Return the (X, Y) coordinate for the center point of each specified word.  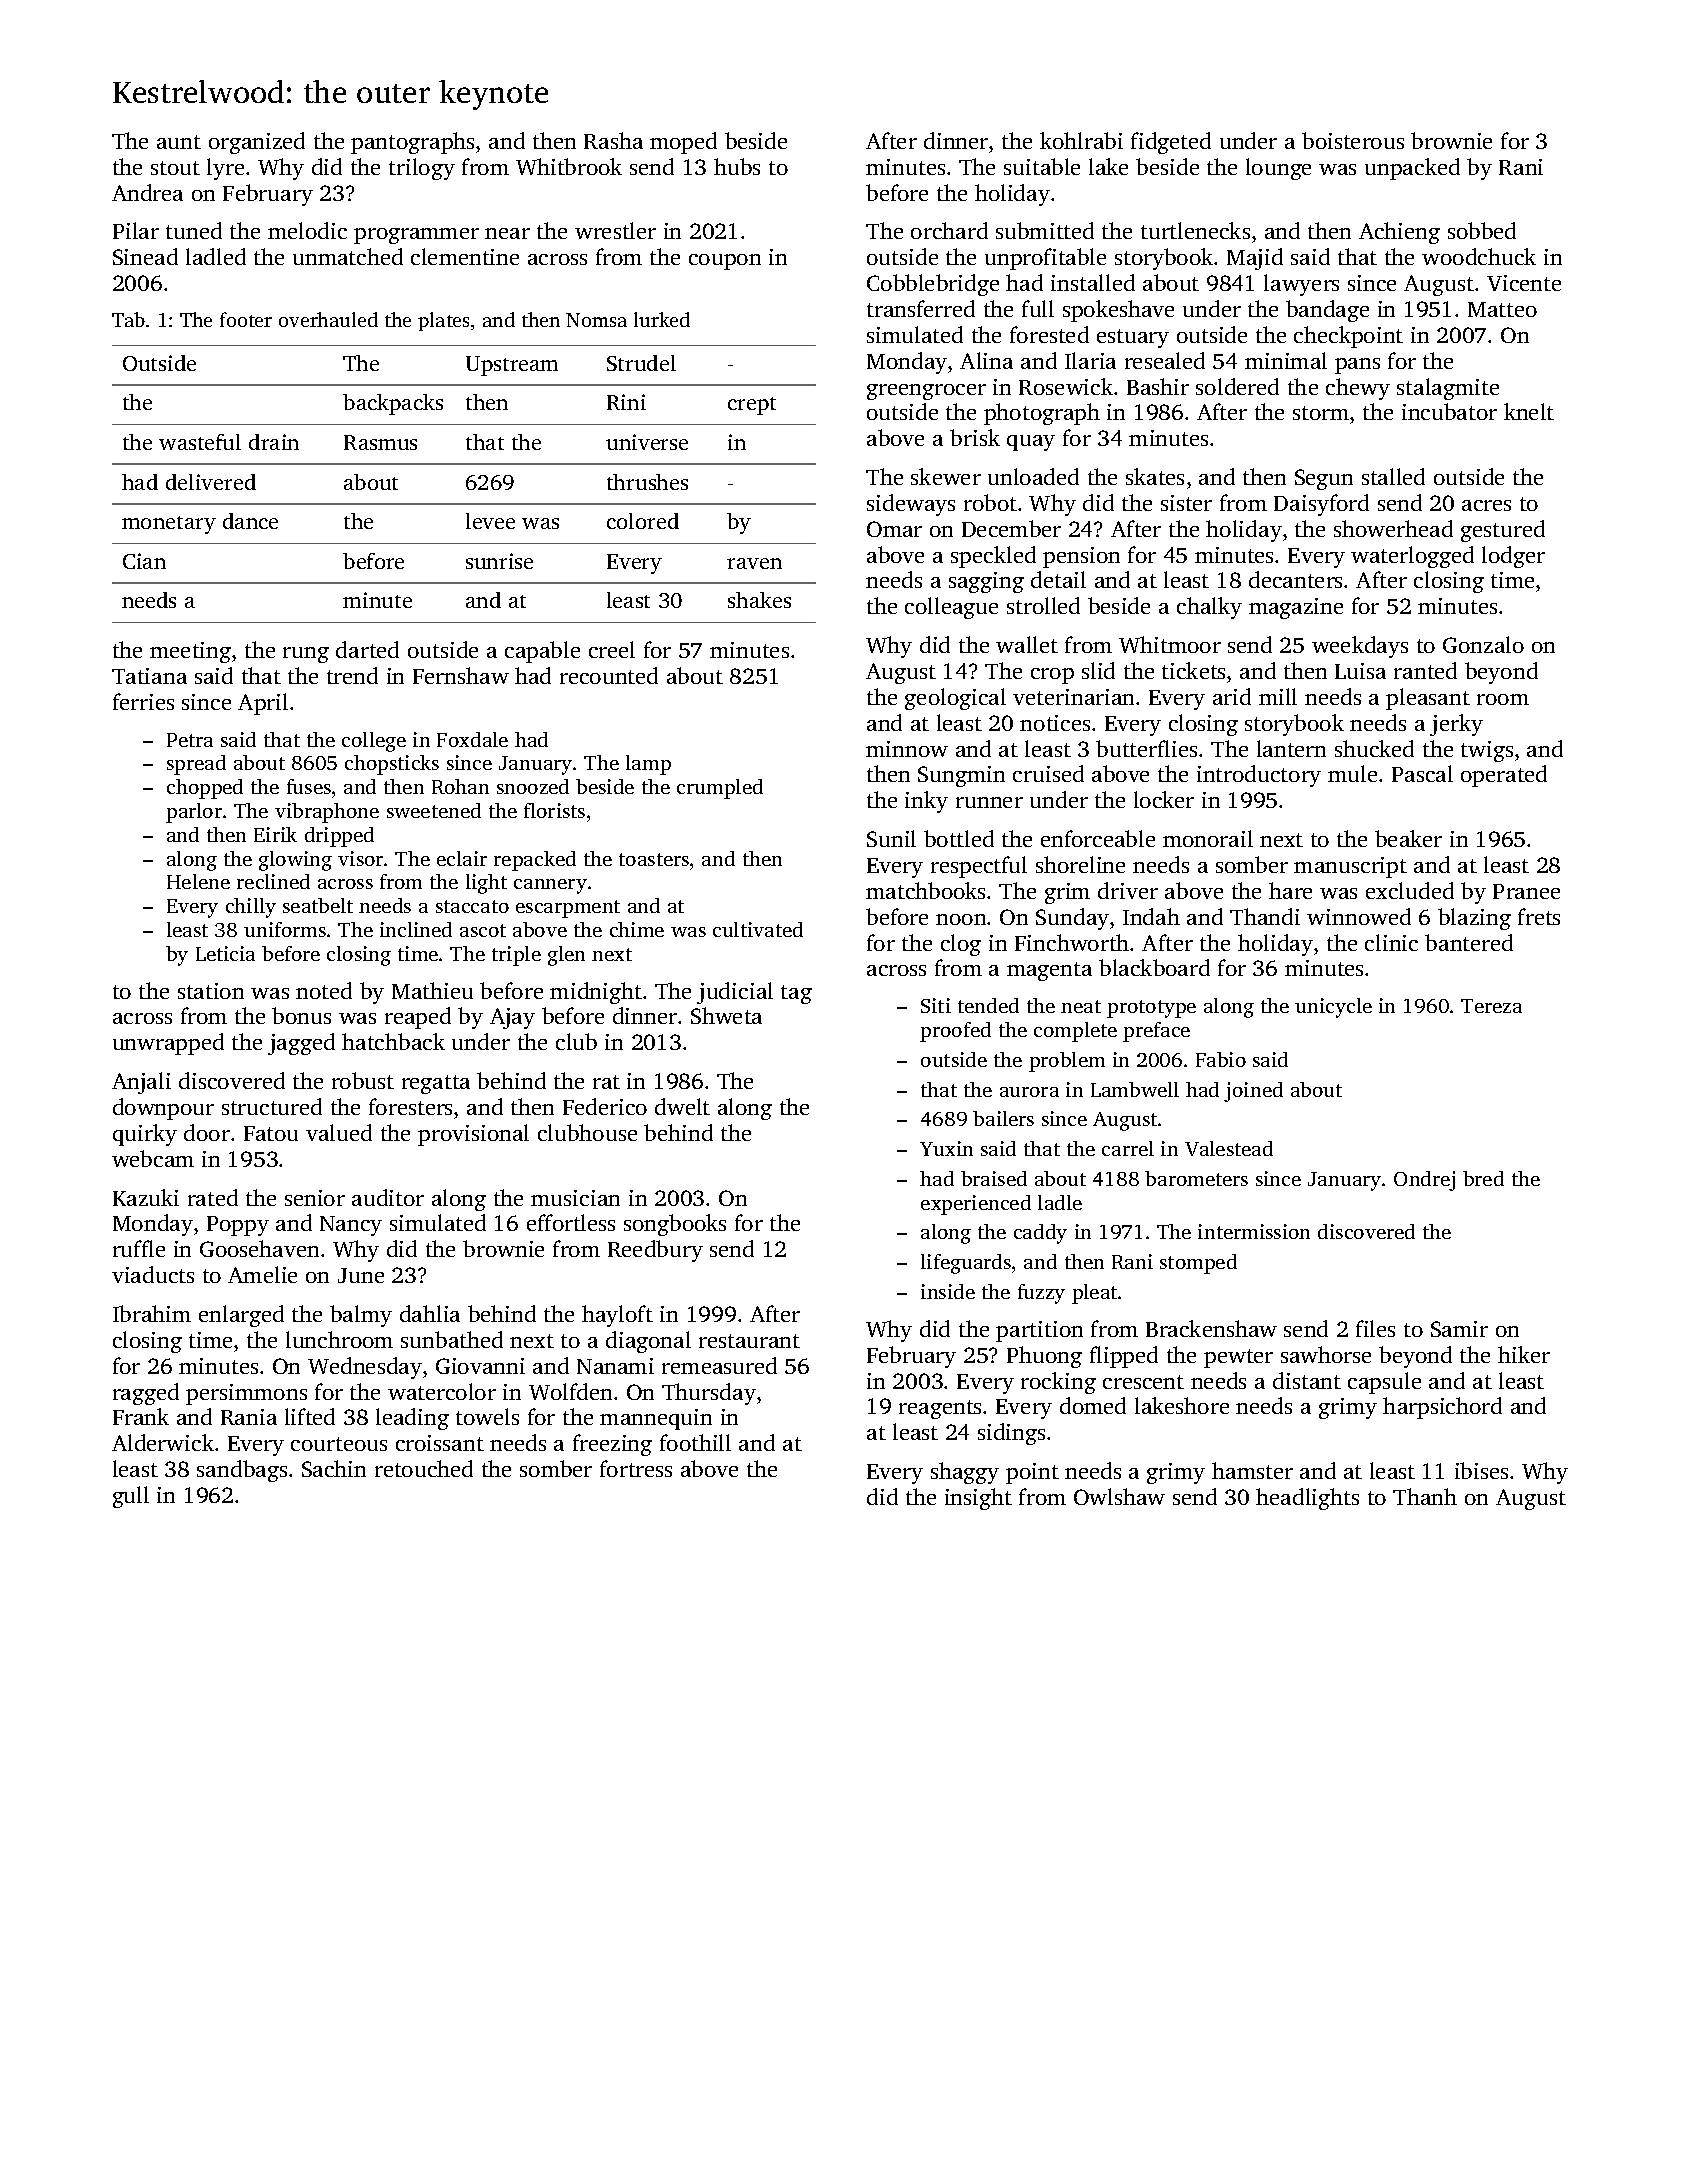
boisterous (1353, 140)
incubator (1449, 411)
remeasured (719, 1365)
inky (926, 802)
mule (1352, 773)
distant (1307, 1380)
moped (683, 143)
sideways (911, 505)
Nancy (351, 1226)
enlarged (241, 1316)
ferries (143, 701)
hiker (1524, 1354)
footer (246, 319)
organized (257, 143)
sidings (1011, 1434)
